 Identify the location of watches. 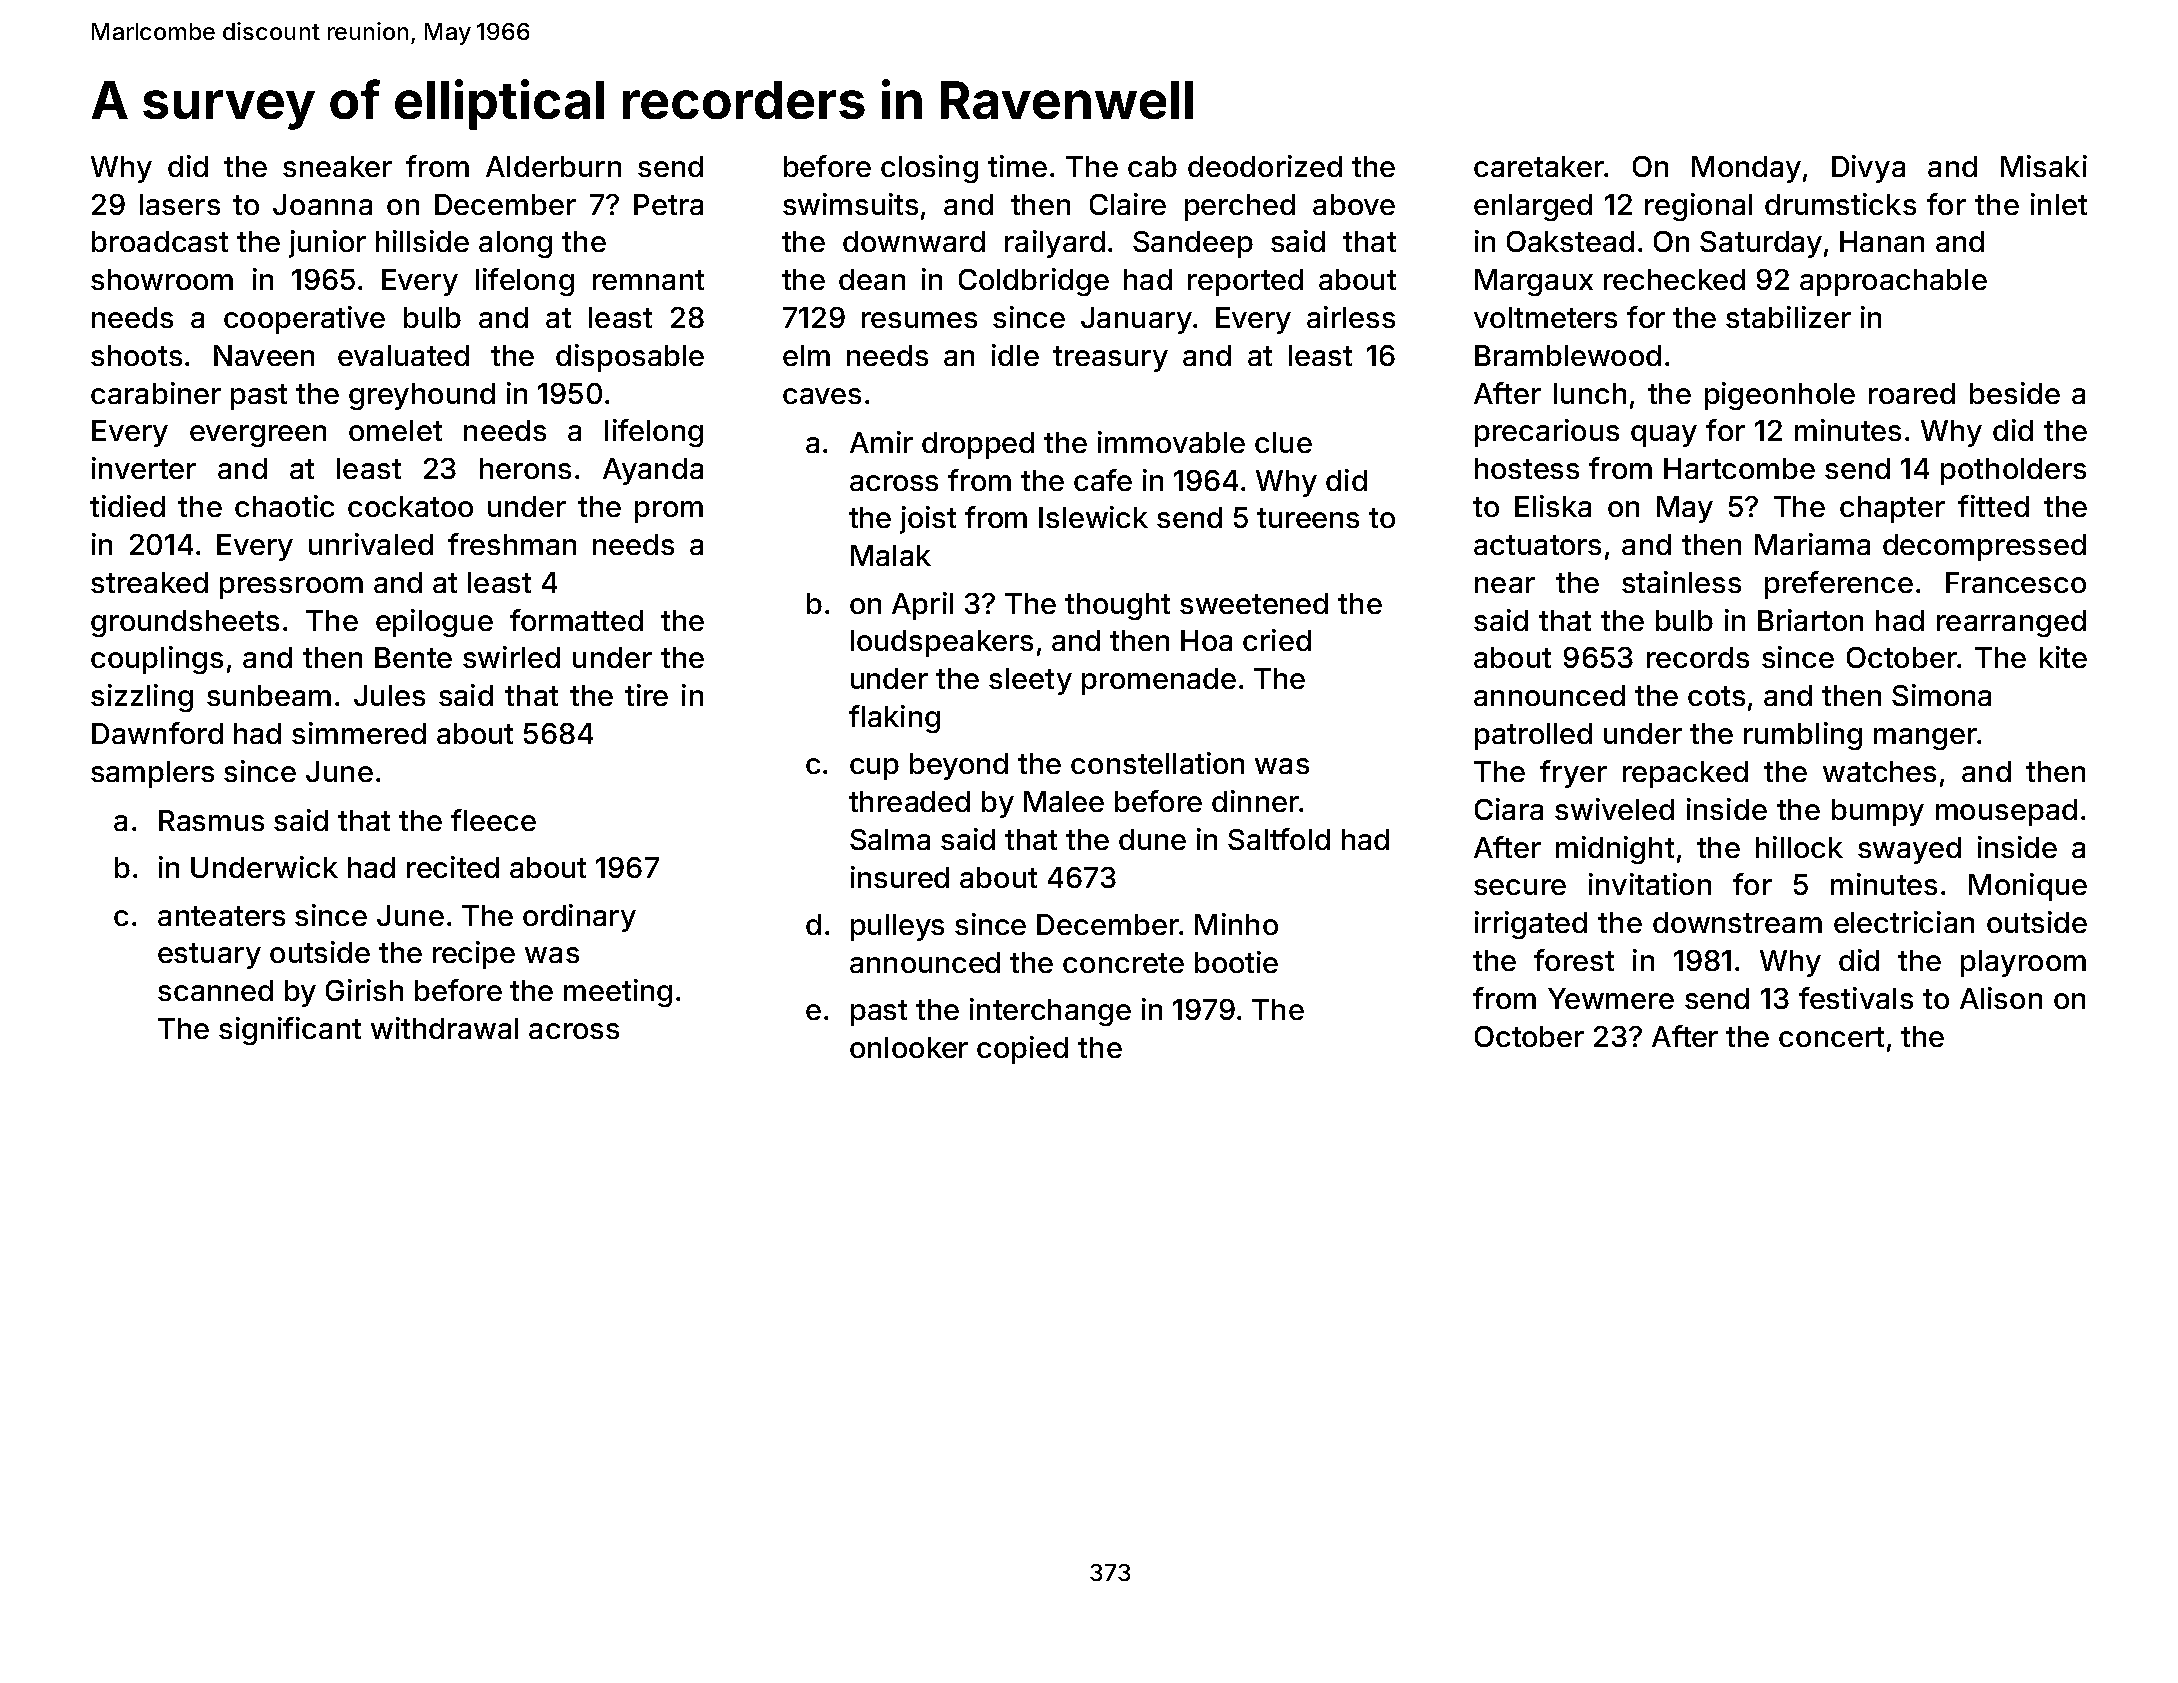
(1879, 771).
